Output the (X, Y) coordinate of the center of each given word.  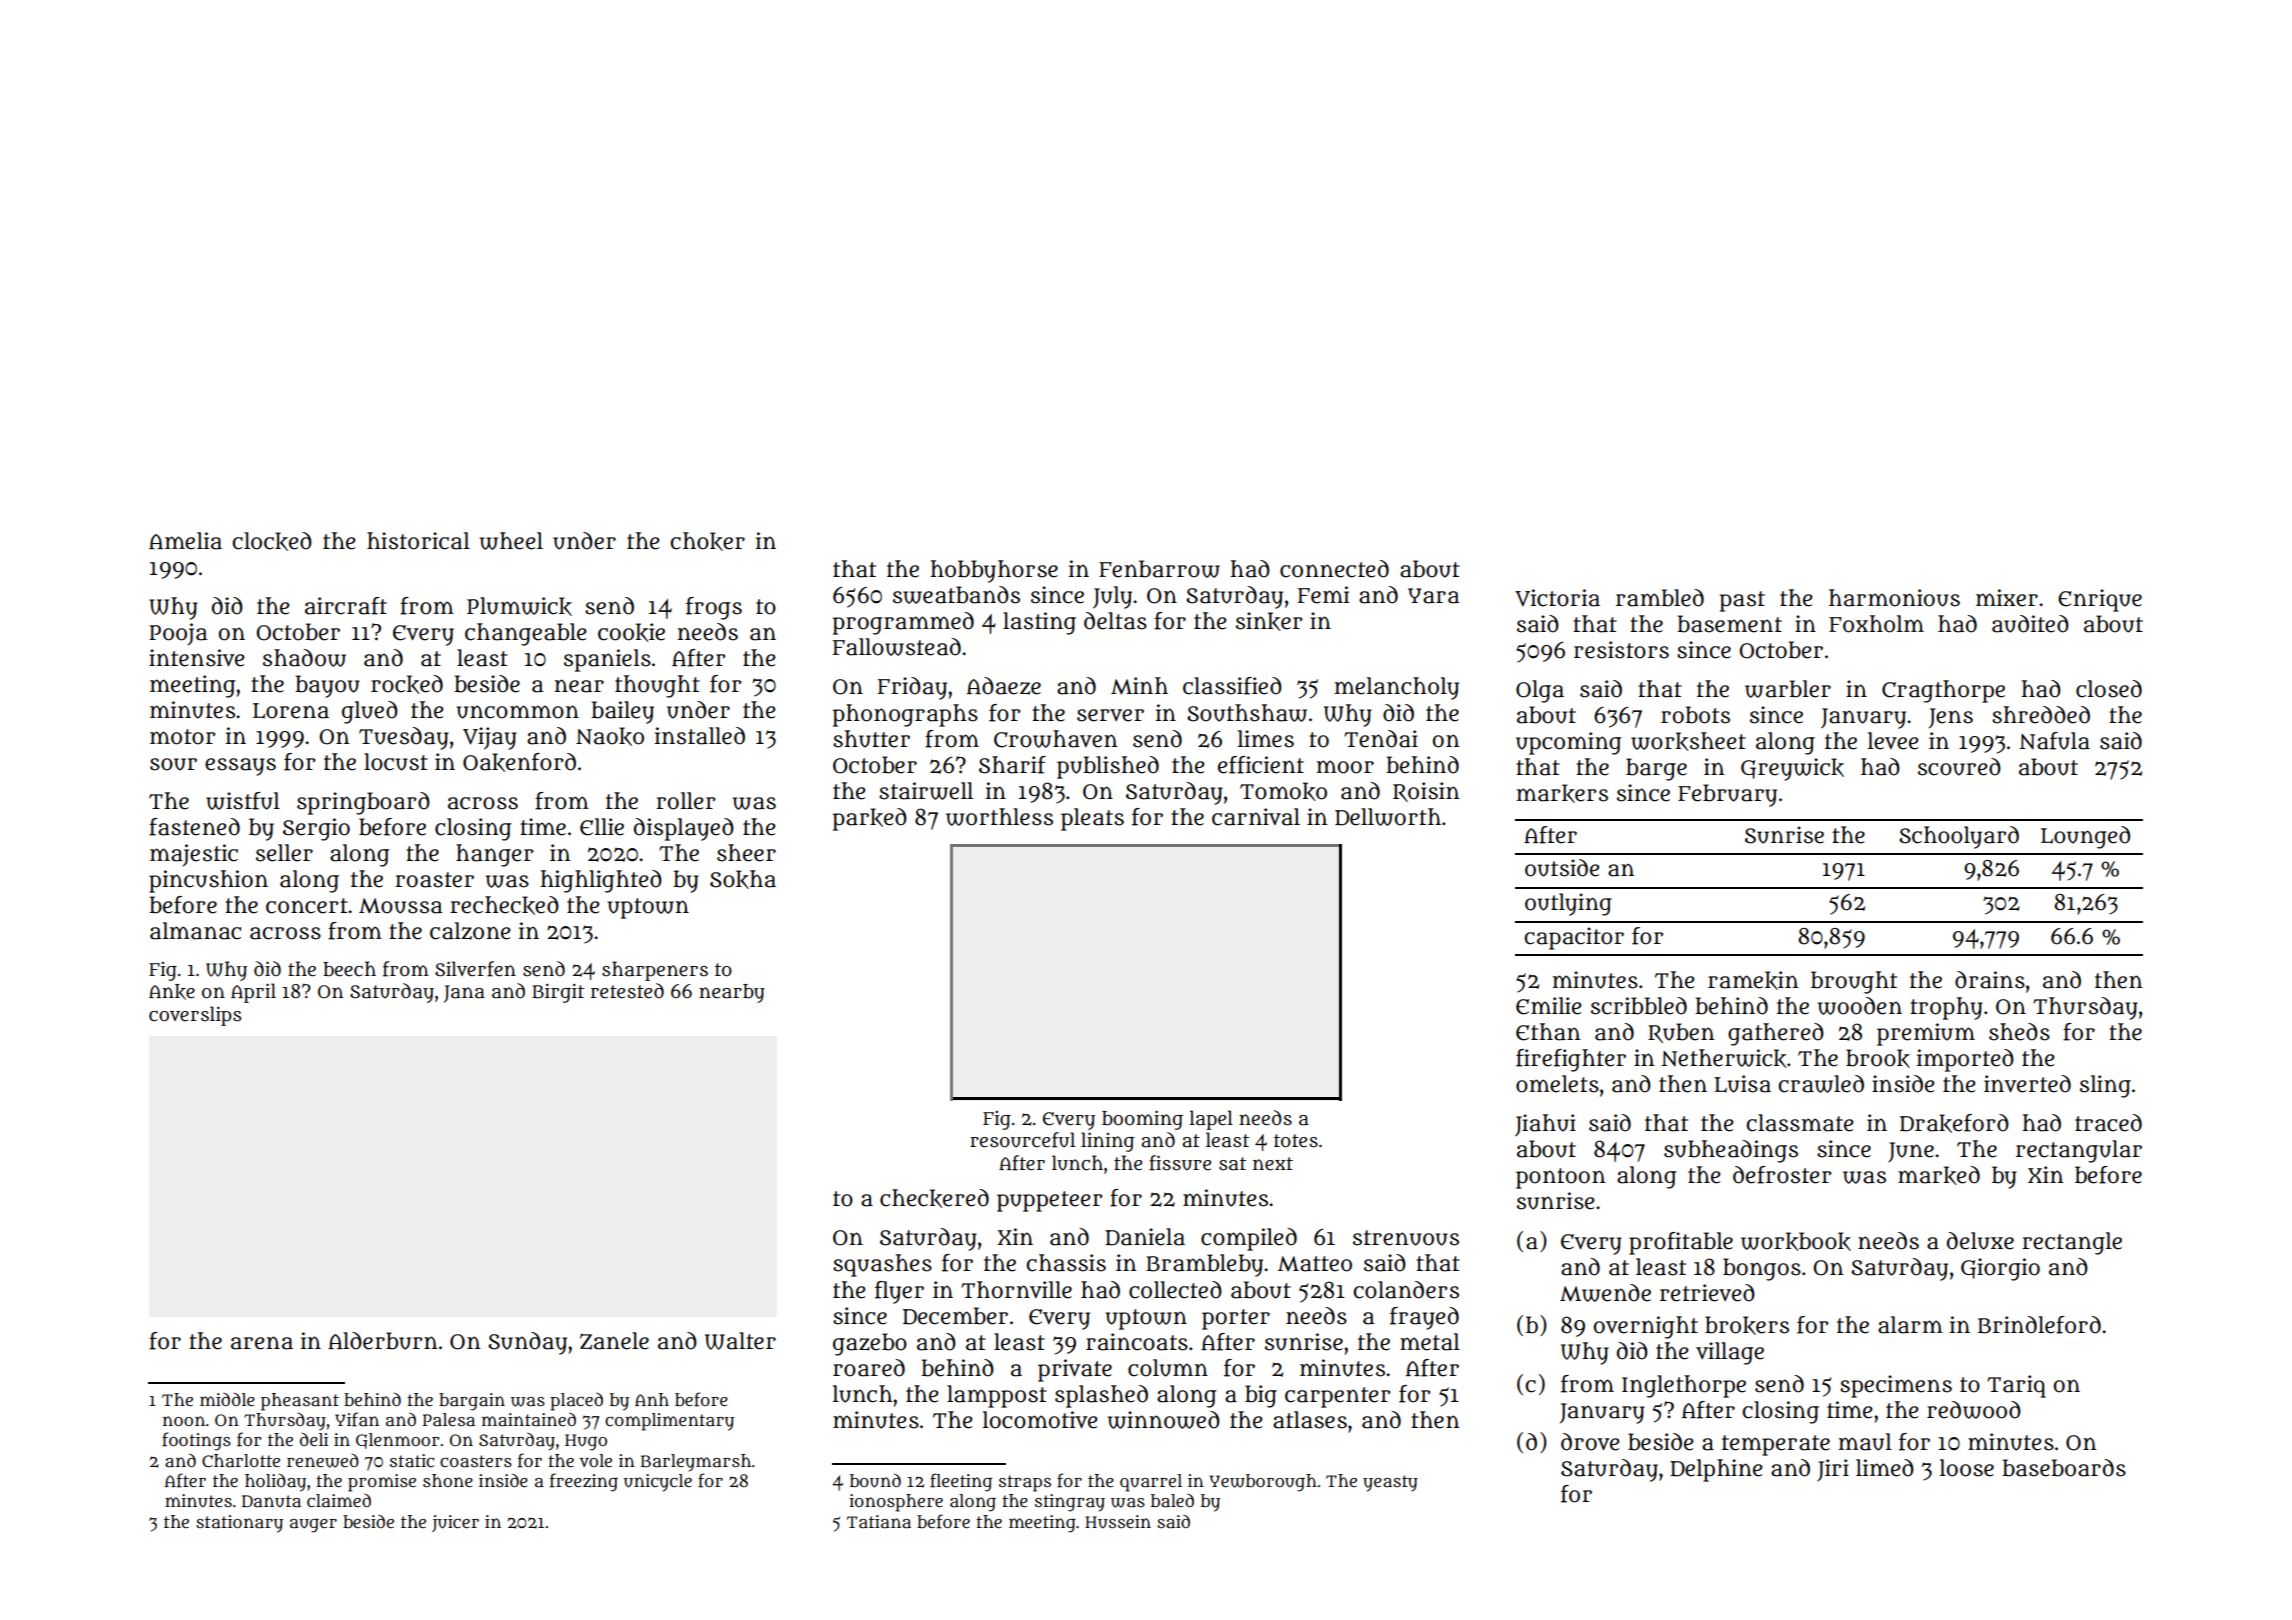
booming (1142, 1120)
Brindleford (2039, 1325)
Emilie (1549, 1006)
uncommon (518, 712)
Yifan (357, 1419)
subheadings (1731, 1151)
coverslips (195, 1016)
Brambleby (1204, 1265)
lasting (1039, 623)
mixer (2007, 598)
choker (707, 541)
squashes (882, 1265)
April (253, 993)
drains (1990, 980)
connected (1334, 569)
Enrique (2100, 600)
